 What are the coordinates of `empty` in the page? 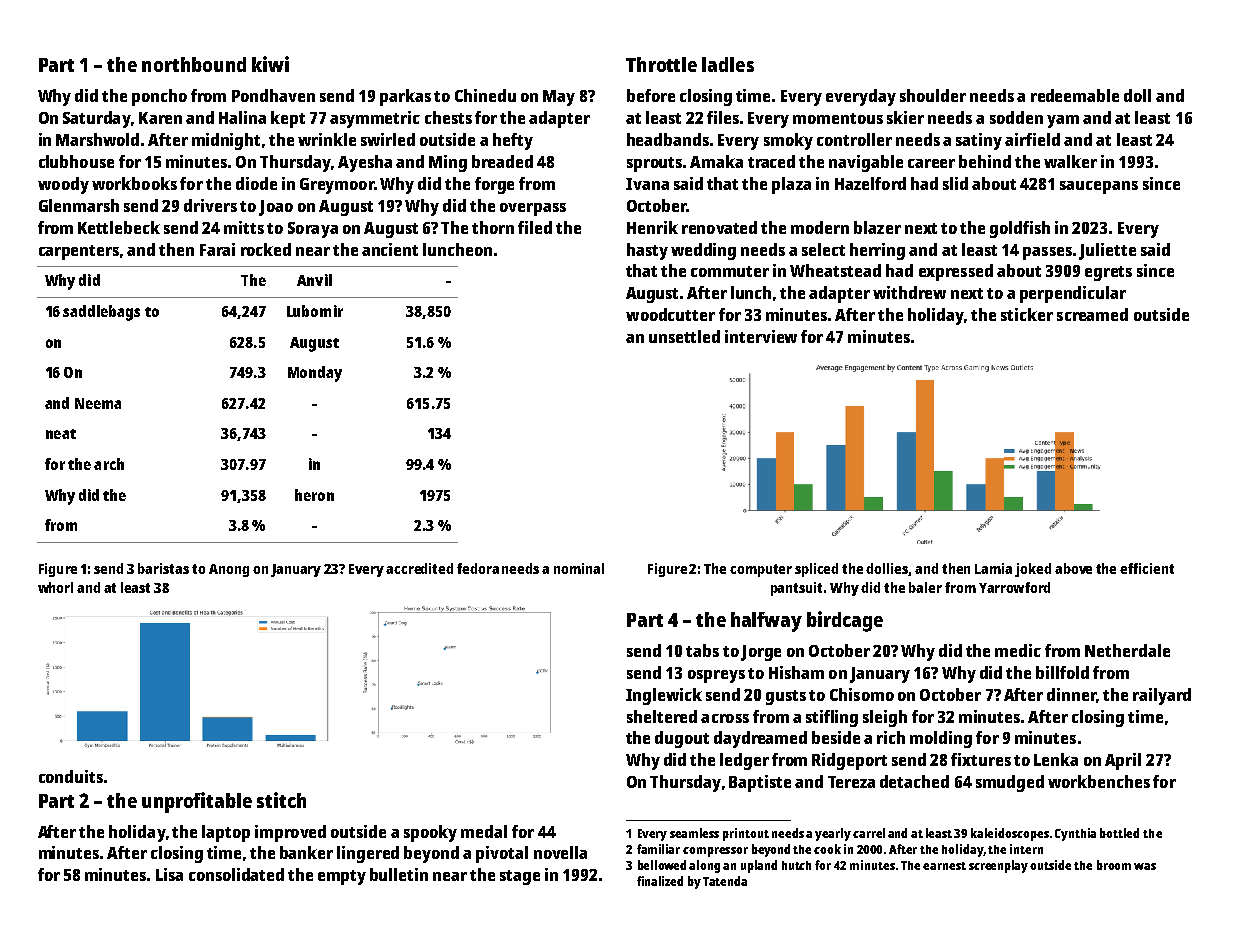 It's located at (342, 877).
